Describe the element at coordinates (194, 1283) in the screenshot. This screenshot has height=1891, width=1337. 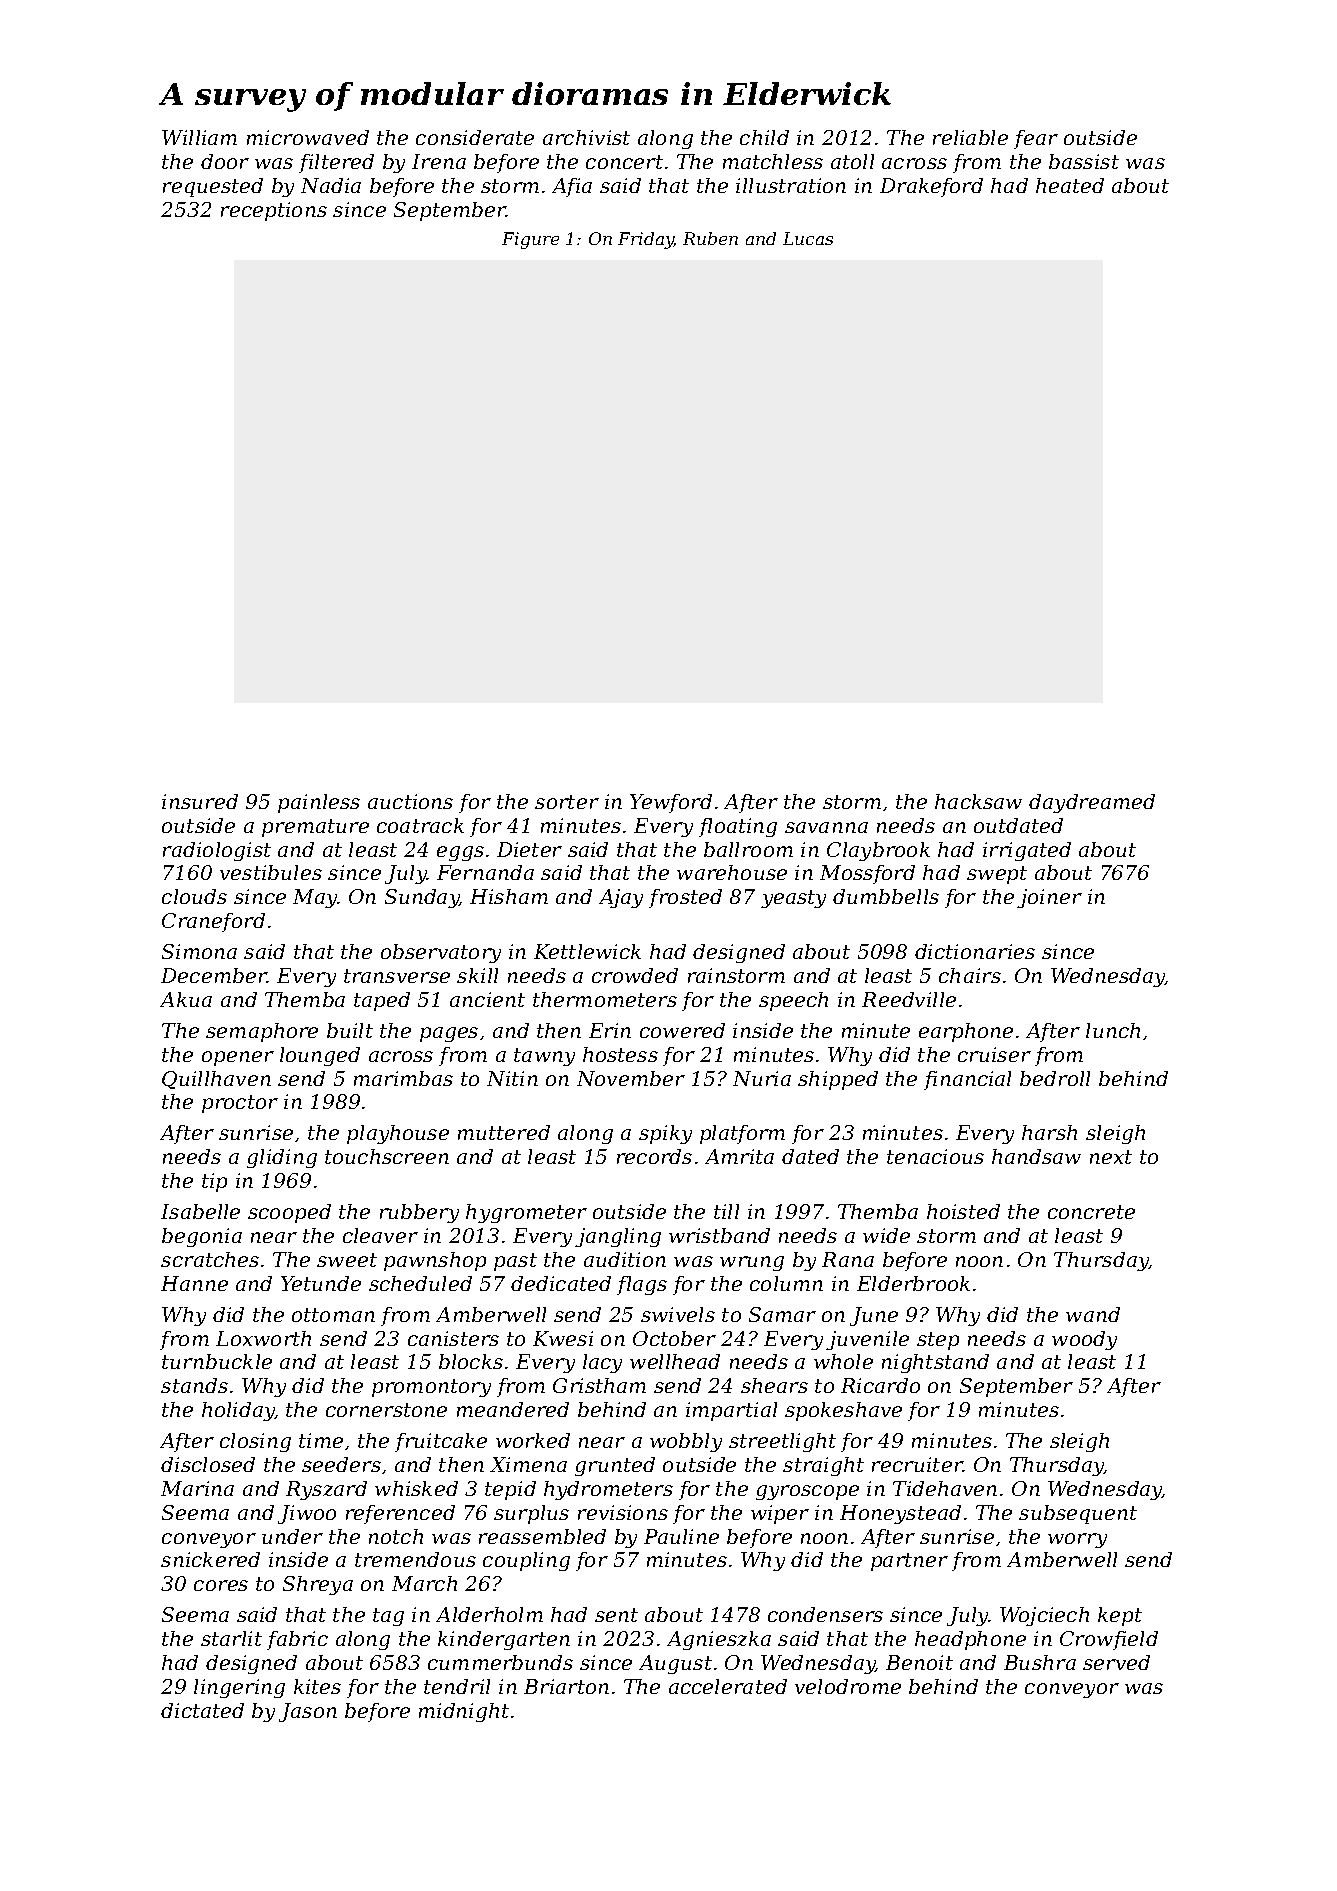
I see `Hanne` at that location.
